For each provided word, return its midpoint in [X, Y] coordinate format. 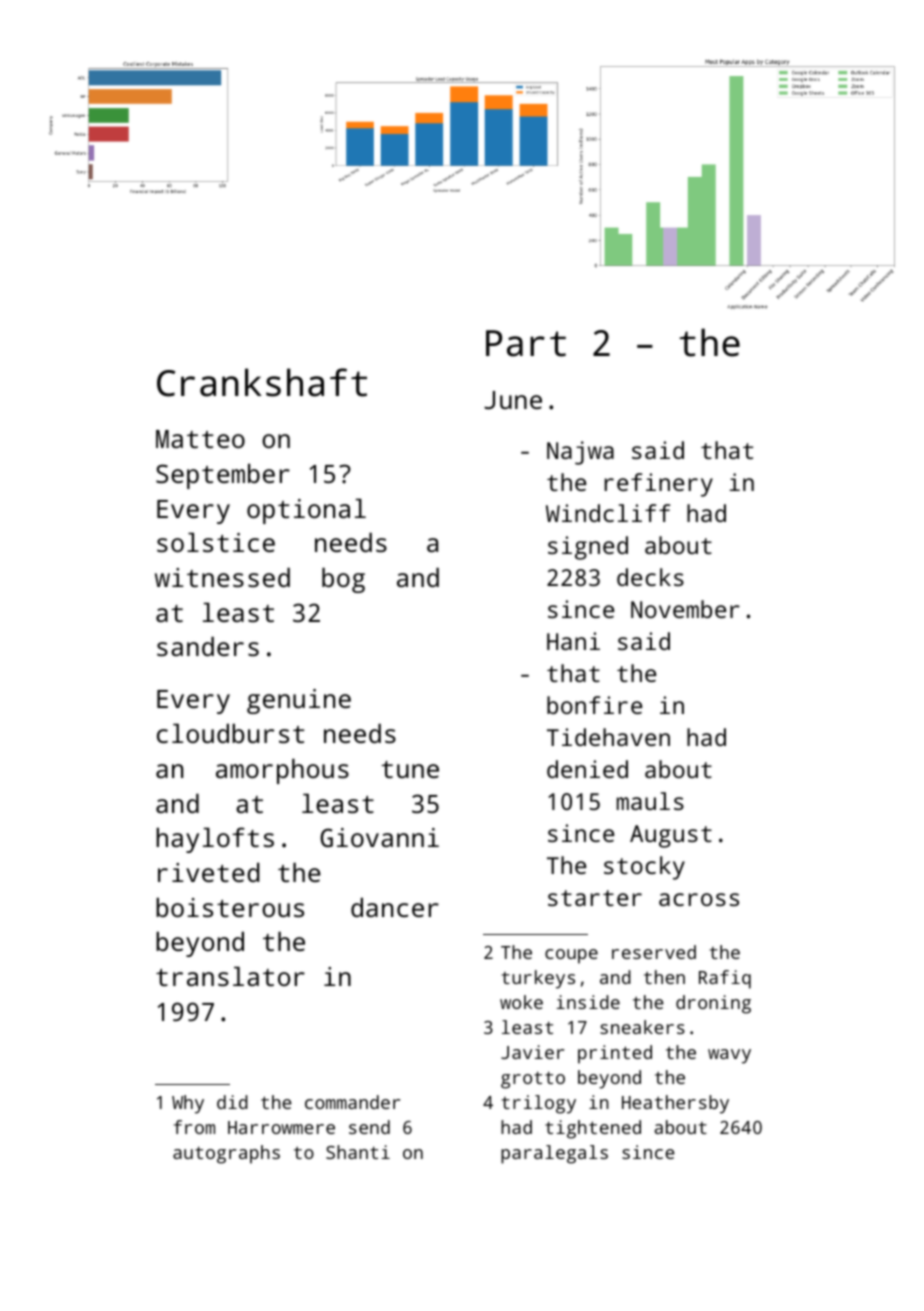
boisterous [230, 907]
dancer [395, 907]
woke [521, 1002]
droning [713, 1004]
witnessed [222, 577]
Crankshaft [262, 382]
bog [343, 580]
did [232, 1102]
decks [650, 577]
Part [526, 343]
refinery [658, 485]
